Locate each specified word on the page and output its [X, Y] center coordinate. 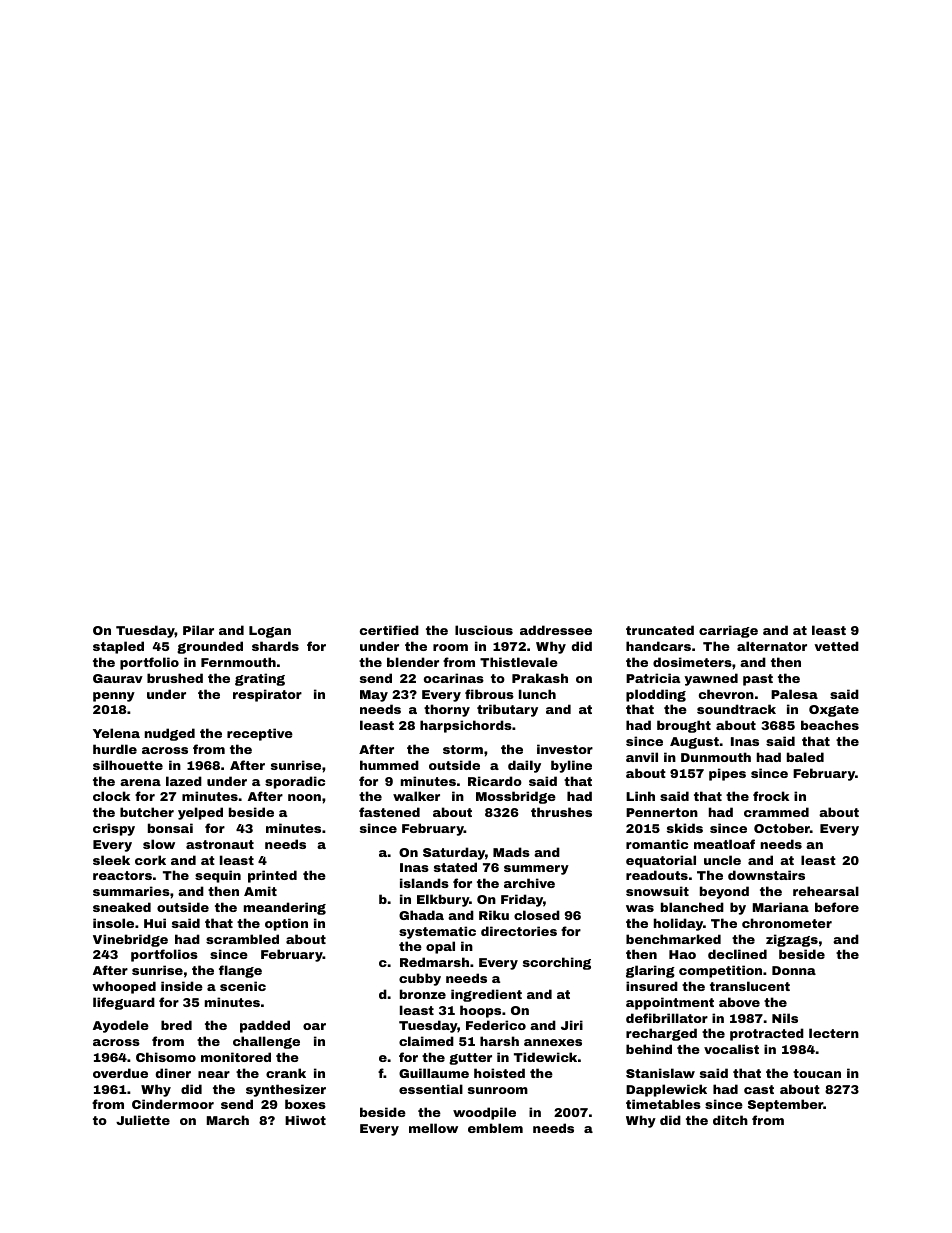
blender [413, 662]
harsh [499, 1041]
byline [571, 766]
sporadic [295, 782]
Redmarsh [434, 962]
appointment [670, 1003]
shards [275, 646]
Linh [640, 796]
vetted [836, 646]
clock [111, 796]
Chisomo [166, 1057]
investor [565, 749]
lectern [834, 1033]
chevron [726, 694]
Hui [155, 923]
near [214, 1074]
